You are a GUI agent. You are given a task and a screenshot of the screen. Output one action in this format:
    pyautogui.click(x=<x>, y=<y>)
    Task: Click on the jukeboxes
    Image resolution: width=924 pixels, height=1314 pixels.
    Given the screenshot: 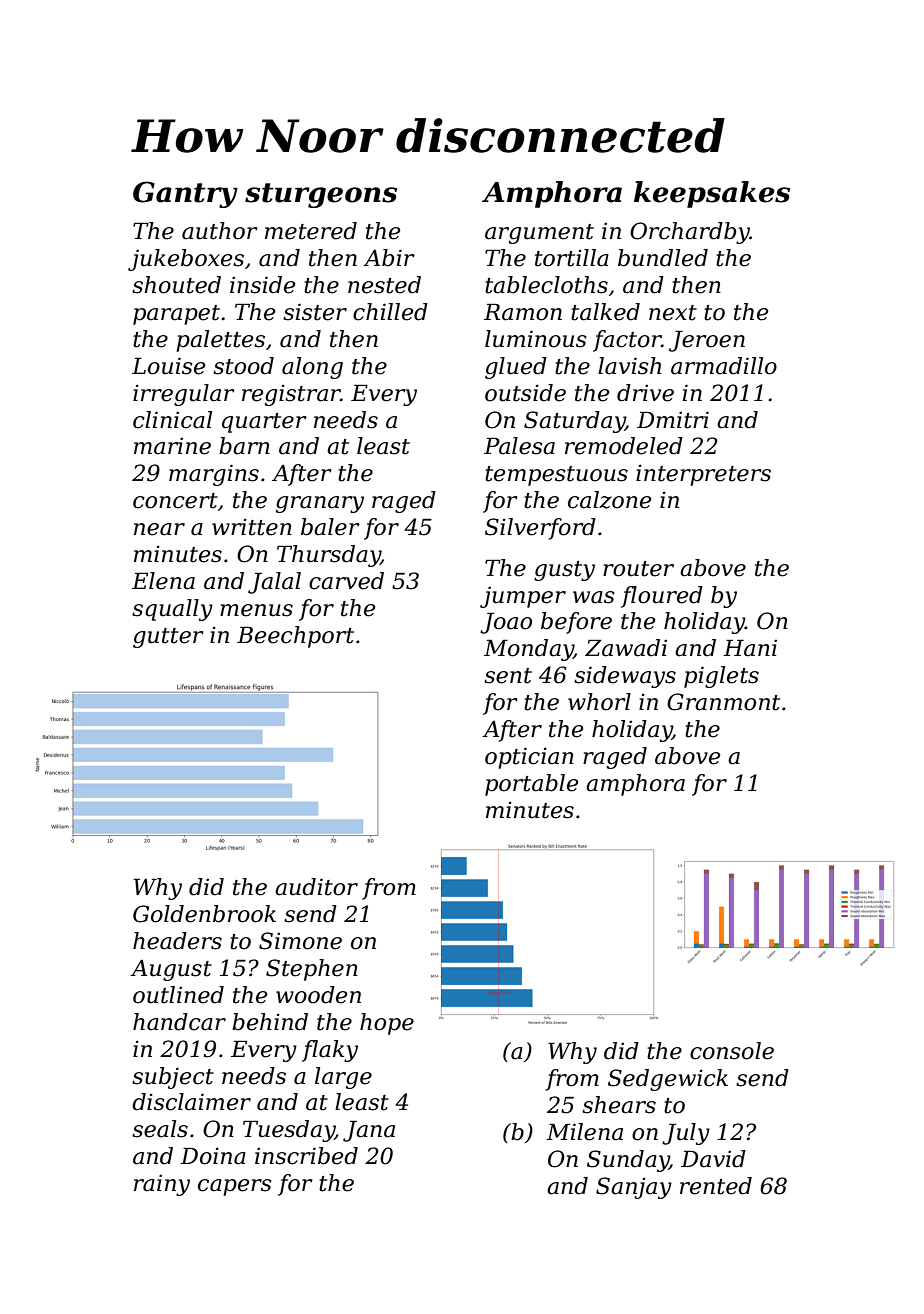 What is the action you would take?
    pyautogui.click(x=186, y=260)
